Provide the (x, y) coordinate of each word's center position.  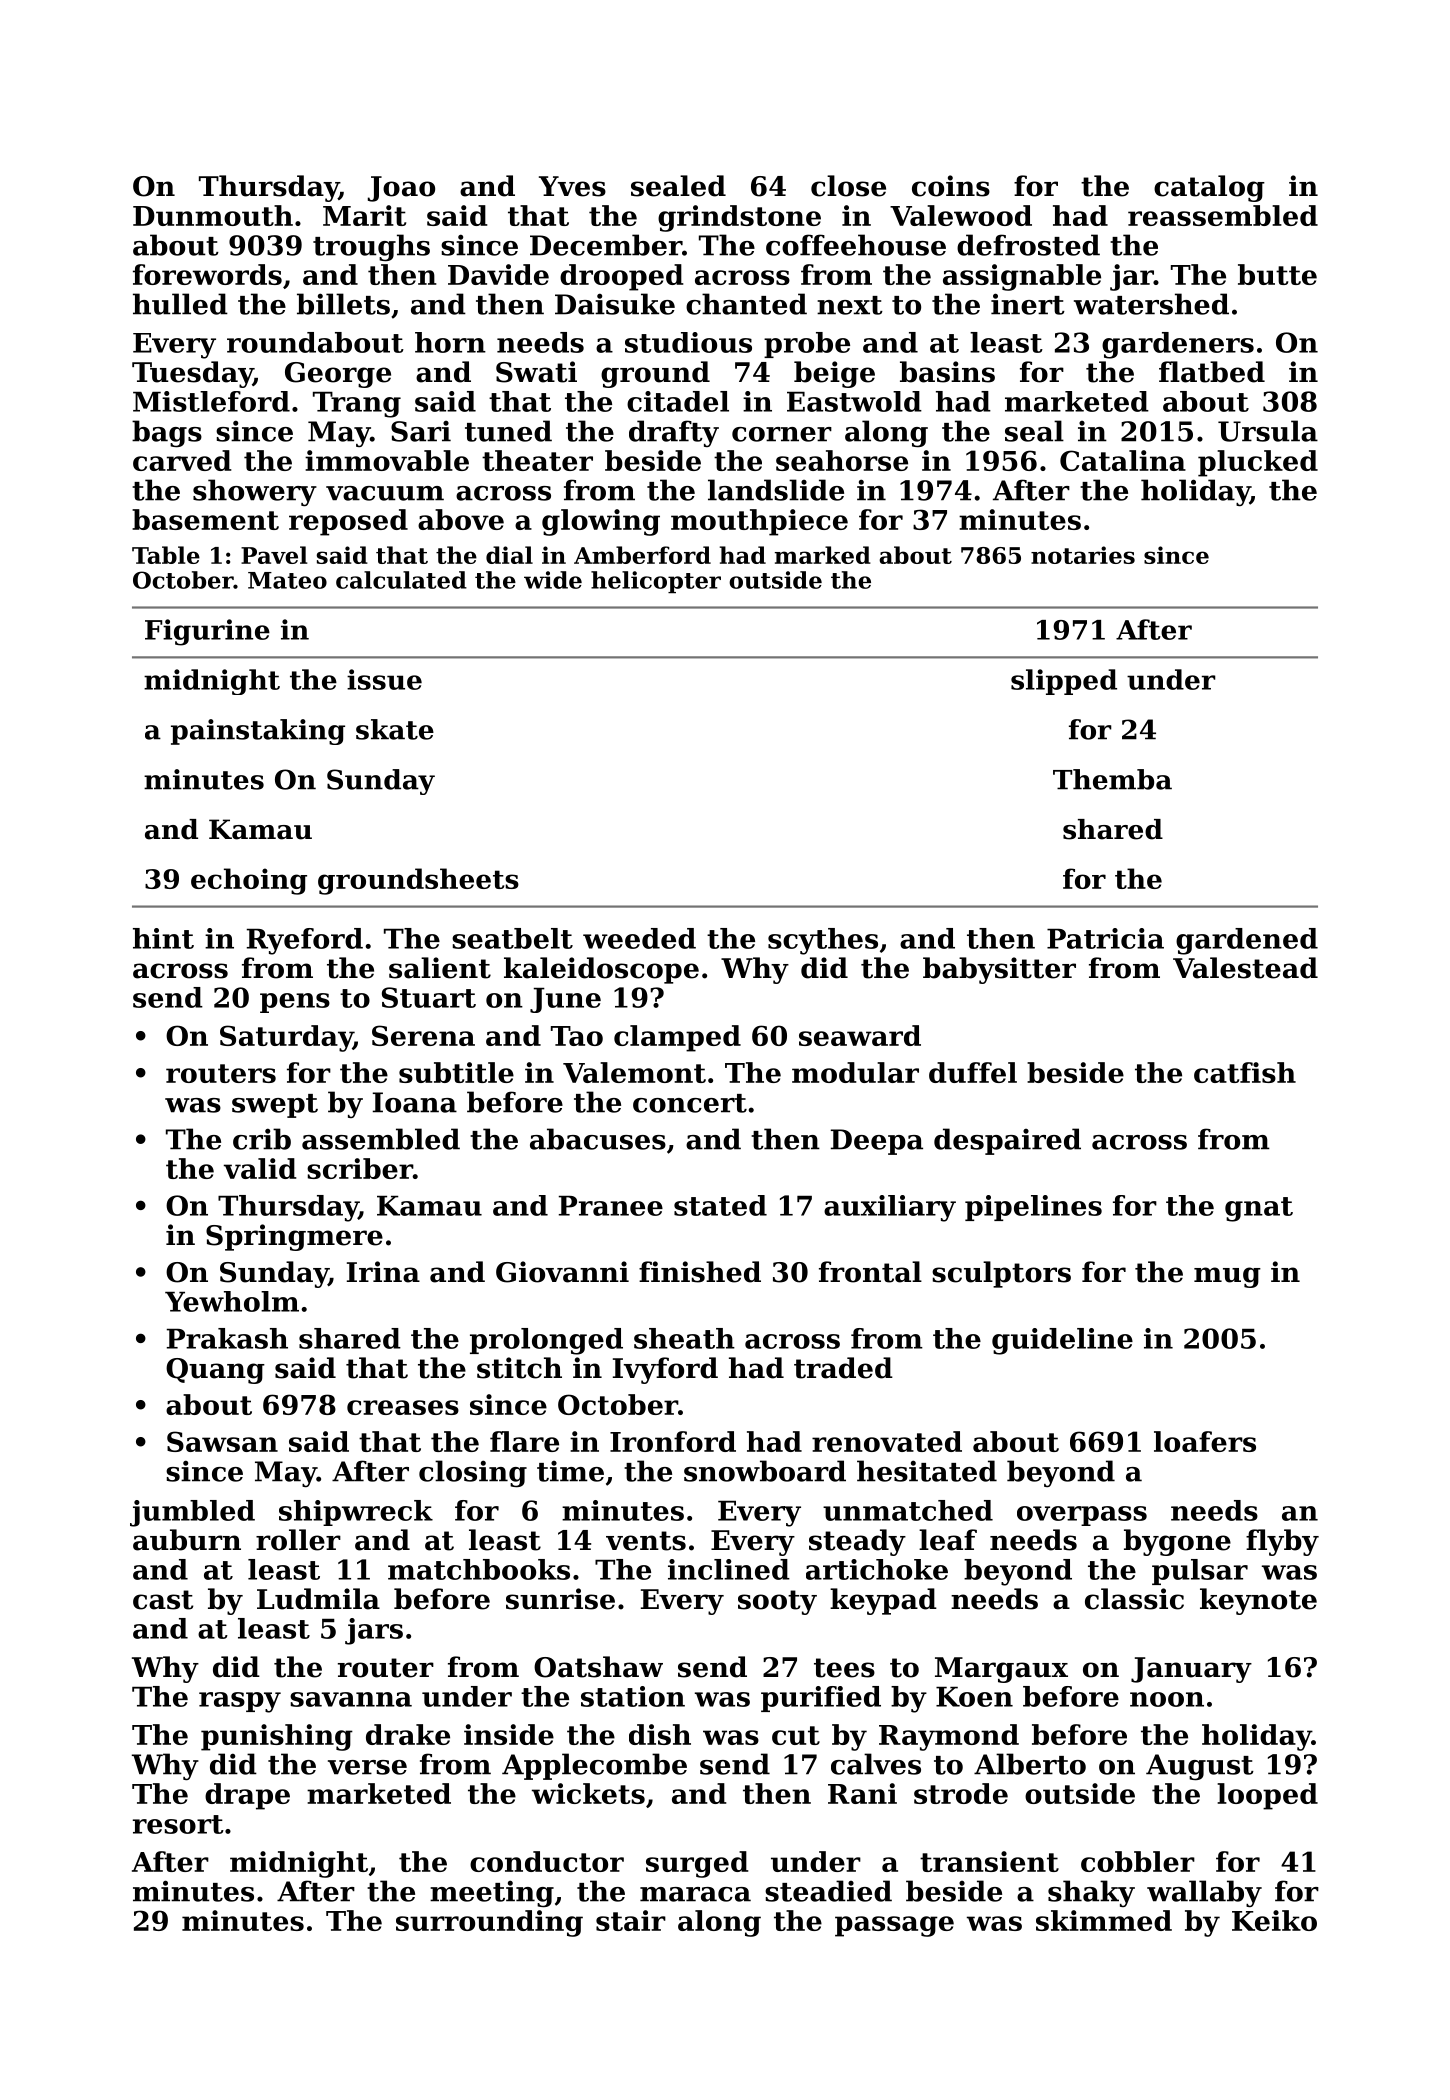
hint (163, 938)
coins (951, 186)
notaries (1083, 555)
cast (163, 1600)
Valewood (961, 215)
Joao (401, 189)
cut (796, 1735)
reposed (348, 522)
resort (178, 1824)
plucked (1258, 463)
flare (524, 1441)
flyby (1282, 1542)
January (1191, 1670)
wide (553, 580)
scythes (823, 941)
